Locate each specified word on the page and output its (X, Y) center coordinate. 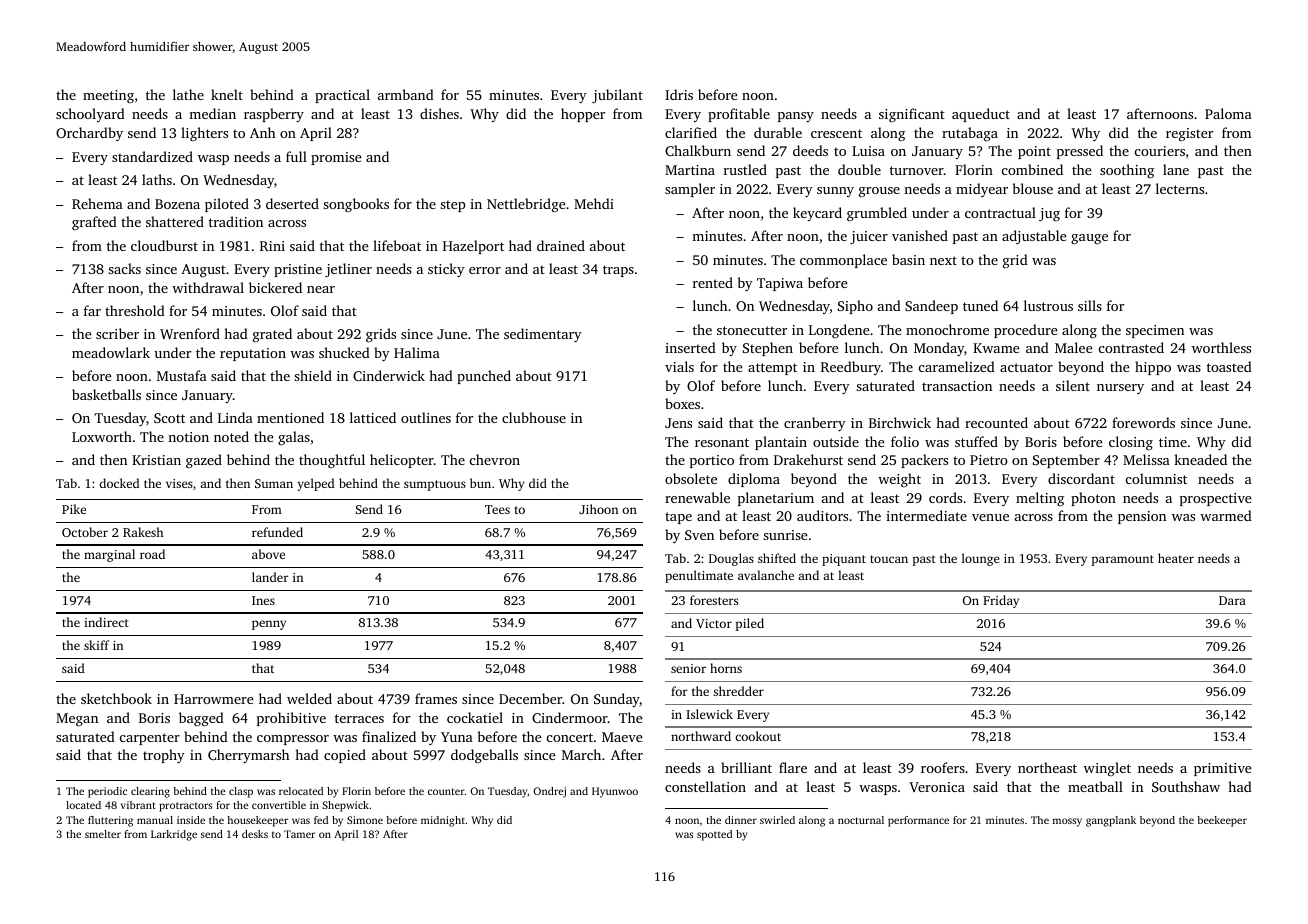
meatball (1095, 786)
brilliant (746, 767)
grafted (94, 223)
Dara (1232, 600)
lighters (204, 134)
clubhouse (534, 417)
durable (778, 132)
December (530, 698)
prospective (1216, 499)
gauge (1089, 239)
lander (270, 577)
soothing (1127, 171)
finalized (389, 736)
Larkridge (174, 835)
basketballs (106, 394)
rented (713, 282)
